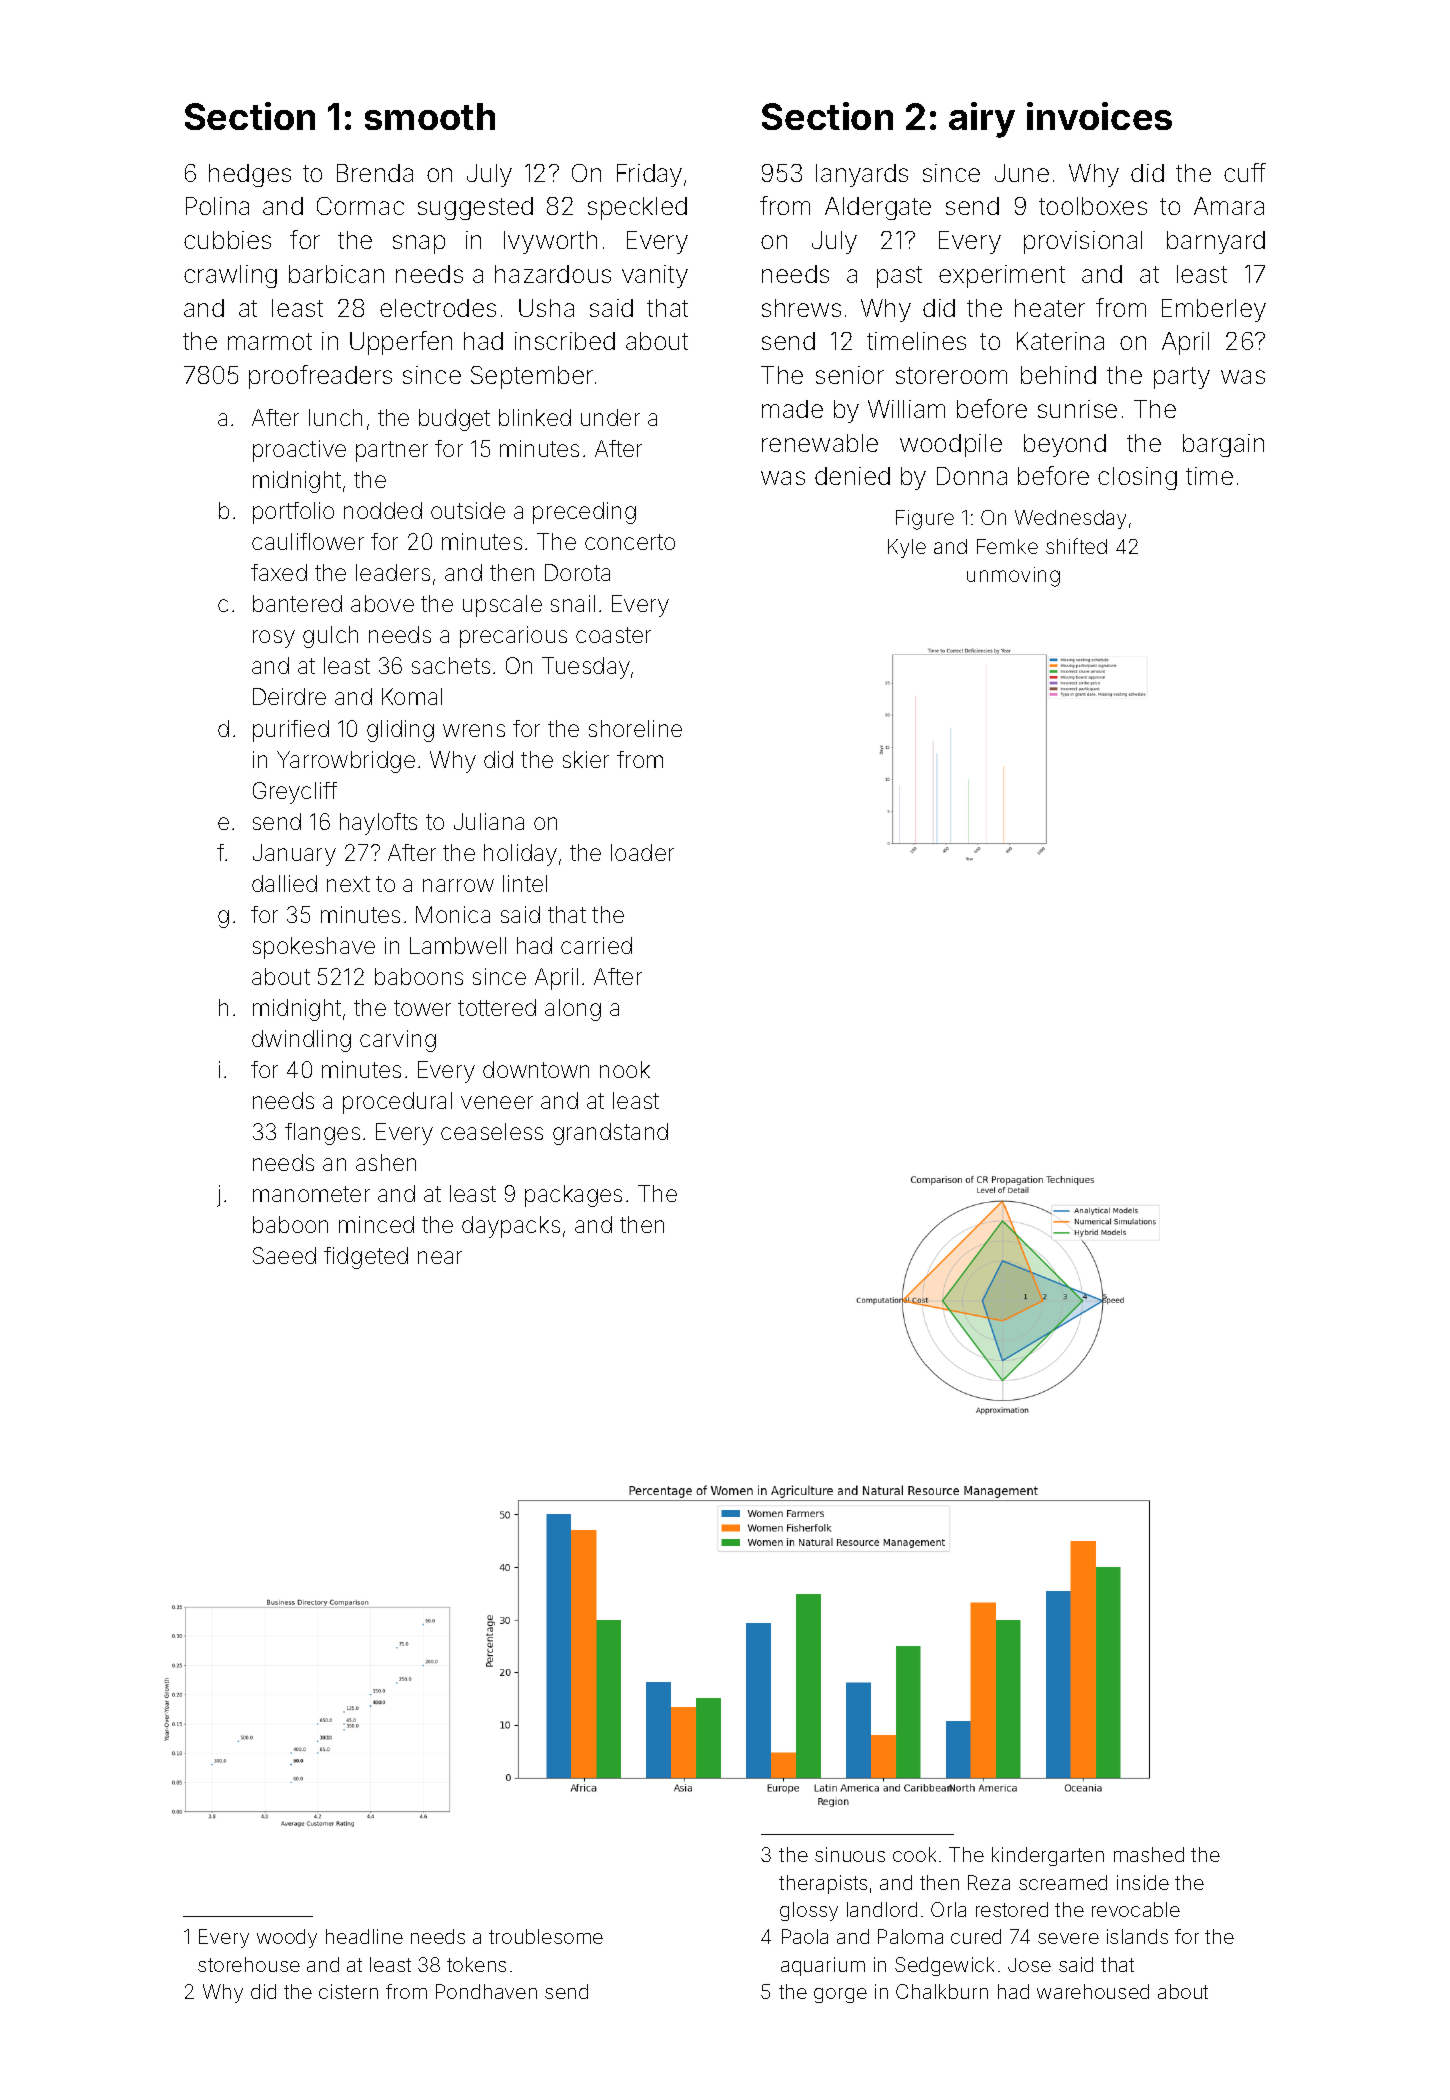 This screenshot has width=1450, height=2100. Describe the element at coordinates (511, 1227) in the screenshot. I see `daypacks` at that location.
